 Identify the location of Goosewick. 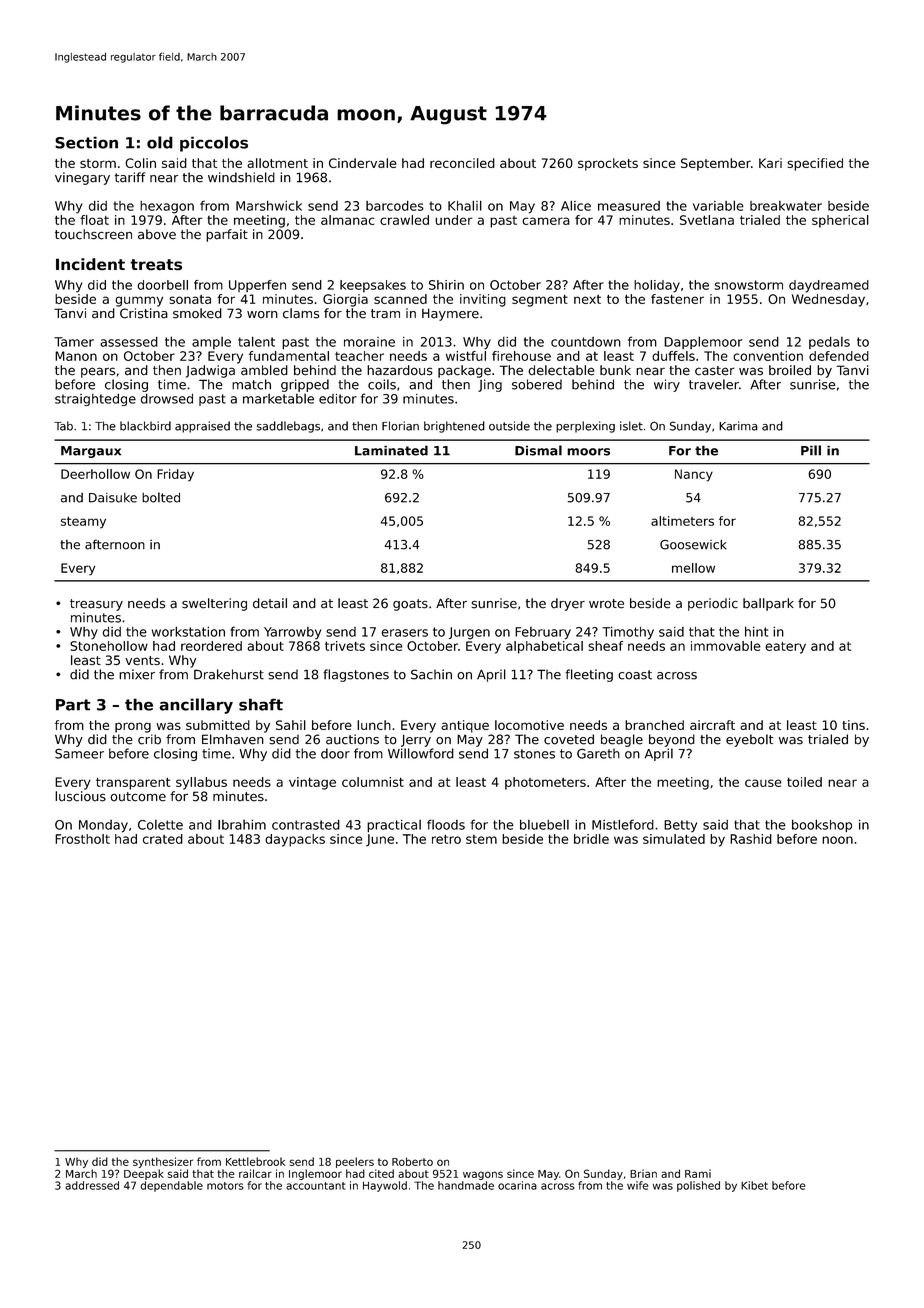
(693, 544).
